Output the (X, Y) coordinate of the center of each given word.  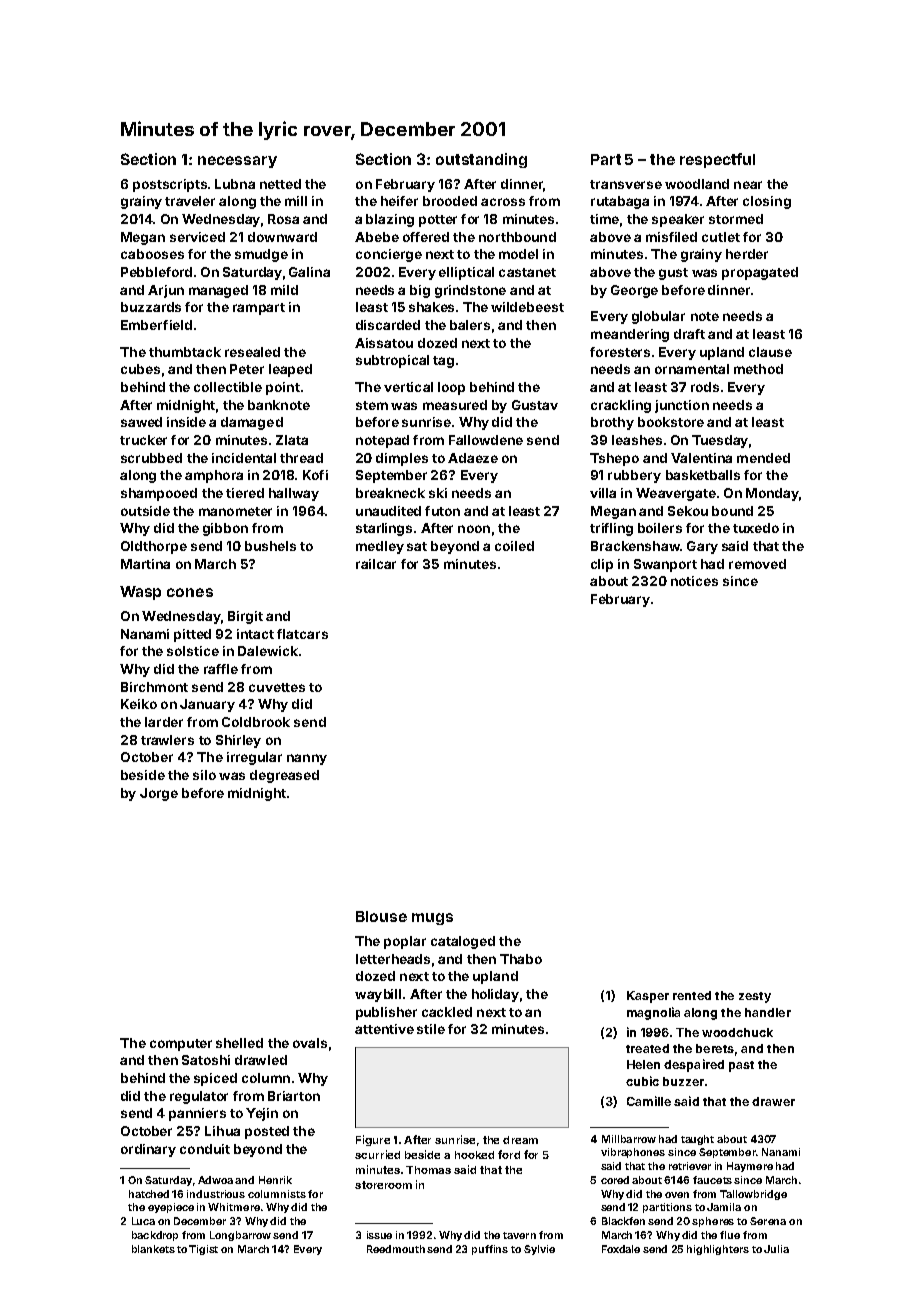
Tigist (203, 1250)
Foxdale (621, 1249)
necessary (237, 162)
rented (692, 995)
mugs (432, 919)
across (503, 202)
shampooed (159, 494)
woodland (697, 184)
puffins (490, 1250)
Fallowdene (486, 440)
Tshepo (614, 459)
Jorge (159, 794)
